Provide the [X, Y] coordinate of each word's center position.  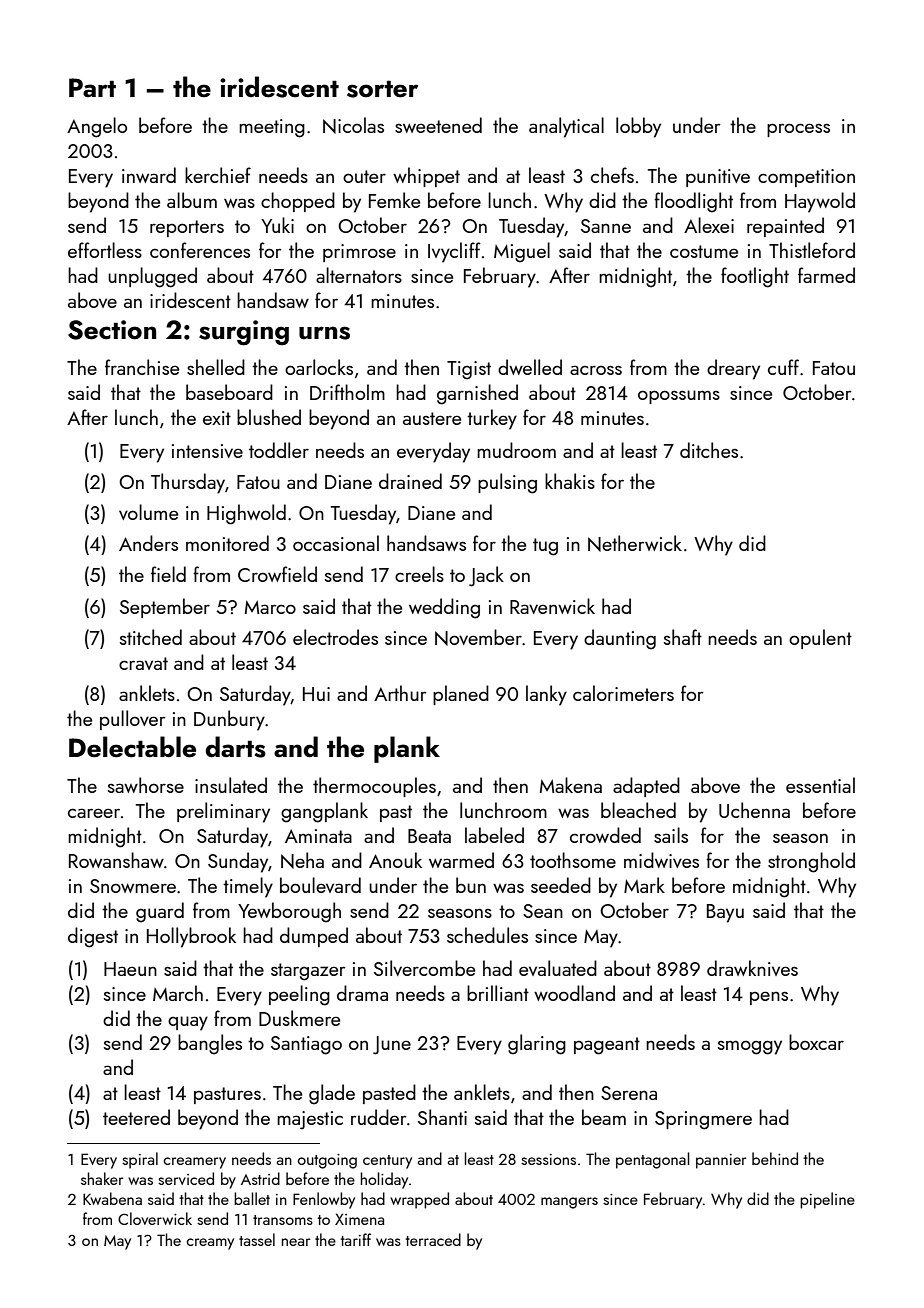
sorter [382, 89]
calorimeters [623, 693]
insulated [231, 785]
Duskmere [299, 1018]
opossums [679, 397]
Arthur [400, 693]
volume [148, 512]
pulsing [507, 483]
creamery [194, 1163]
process [798, 130]
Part [92, 87]
